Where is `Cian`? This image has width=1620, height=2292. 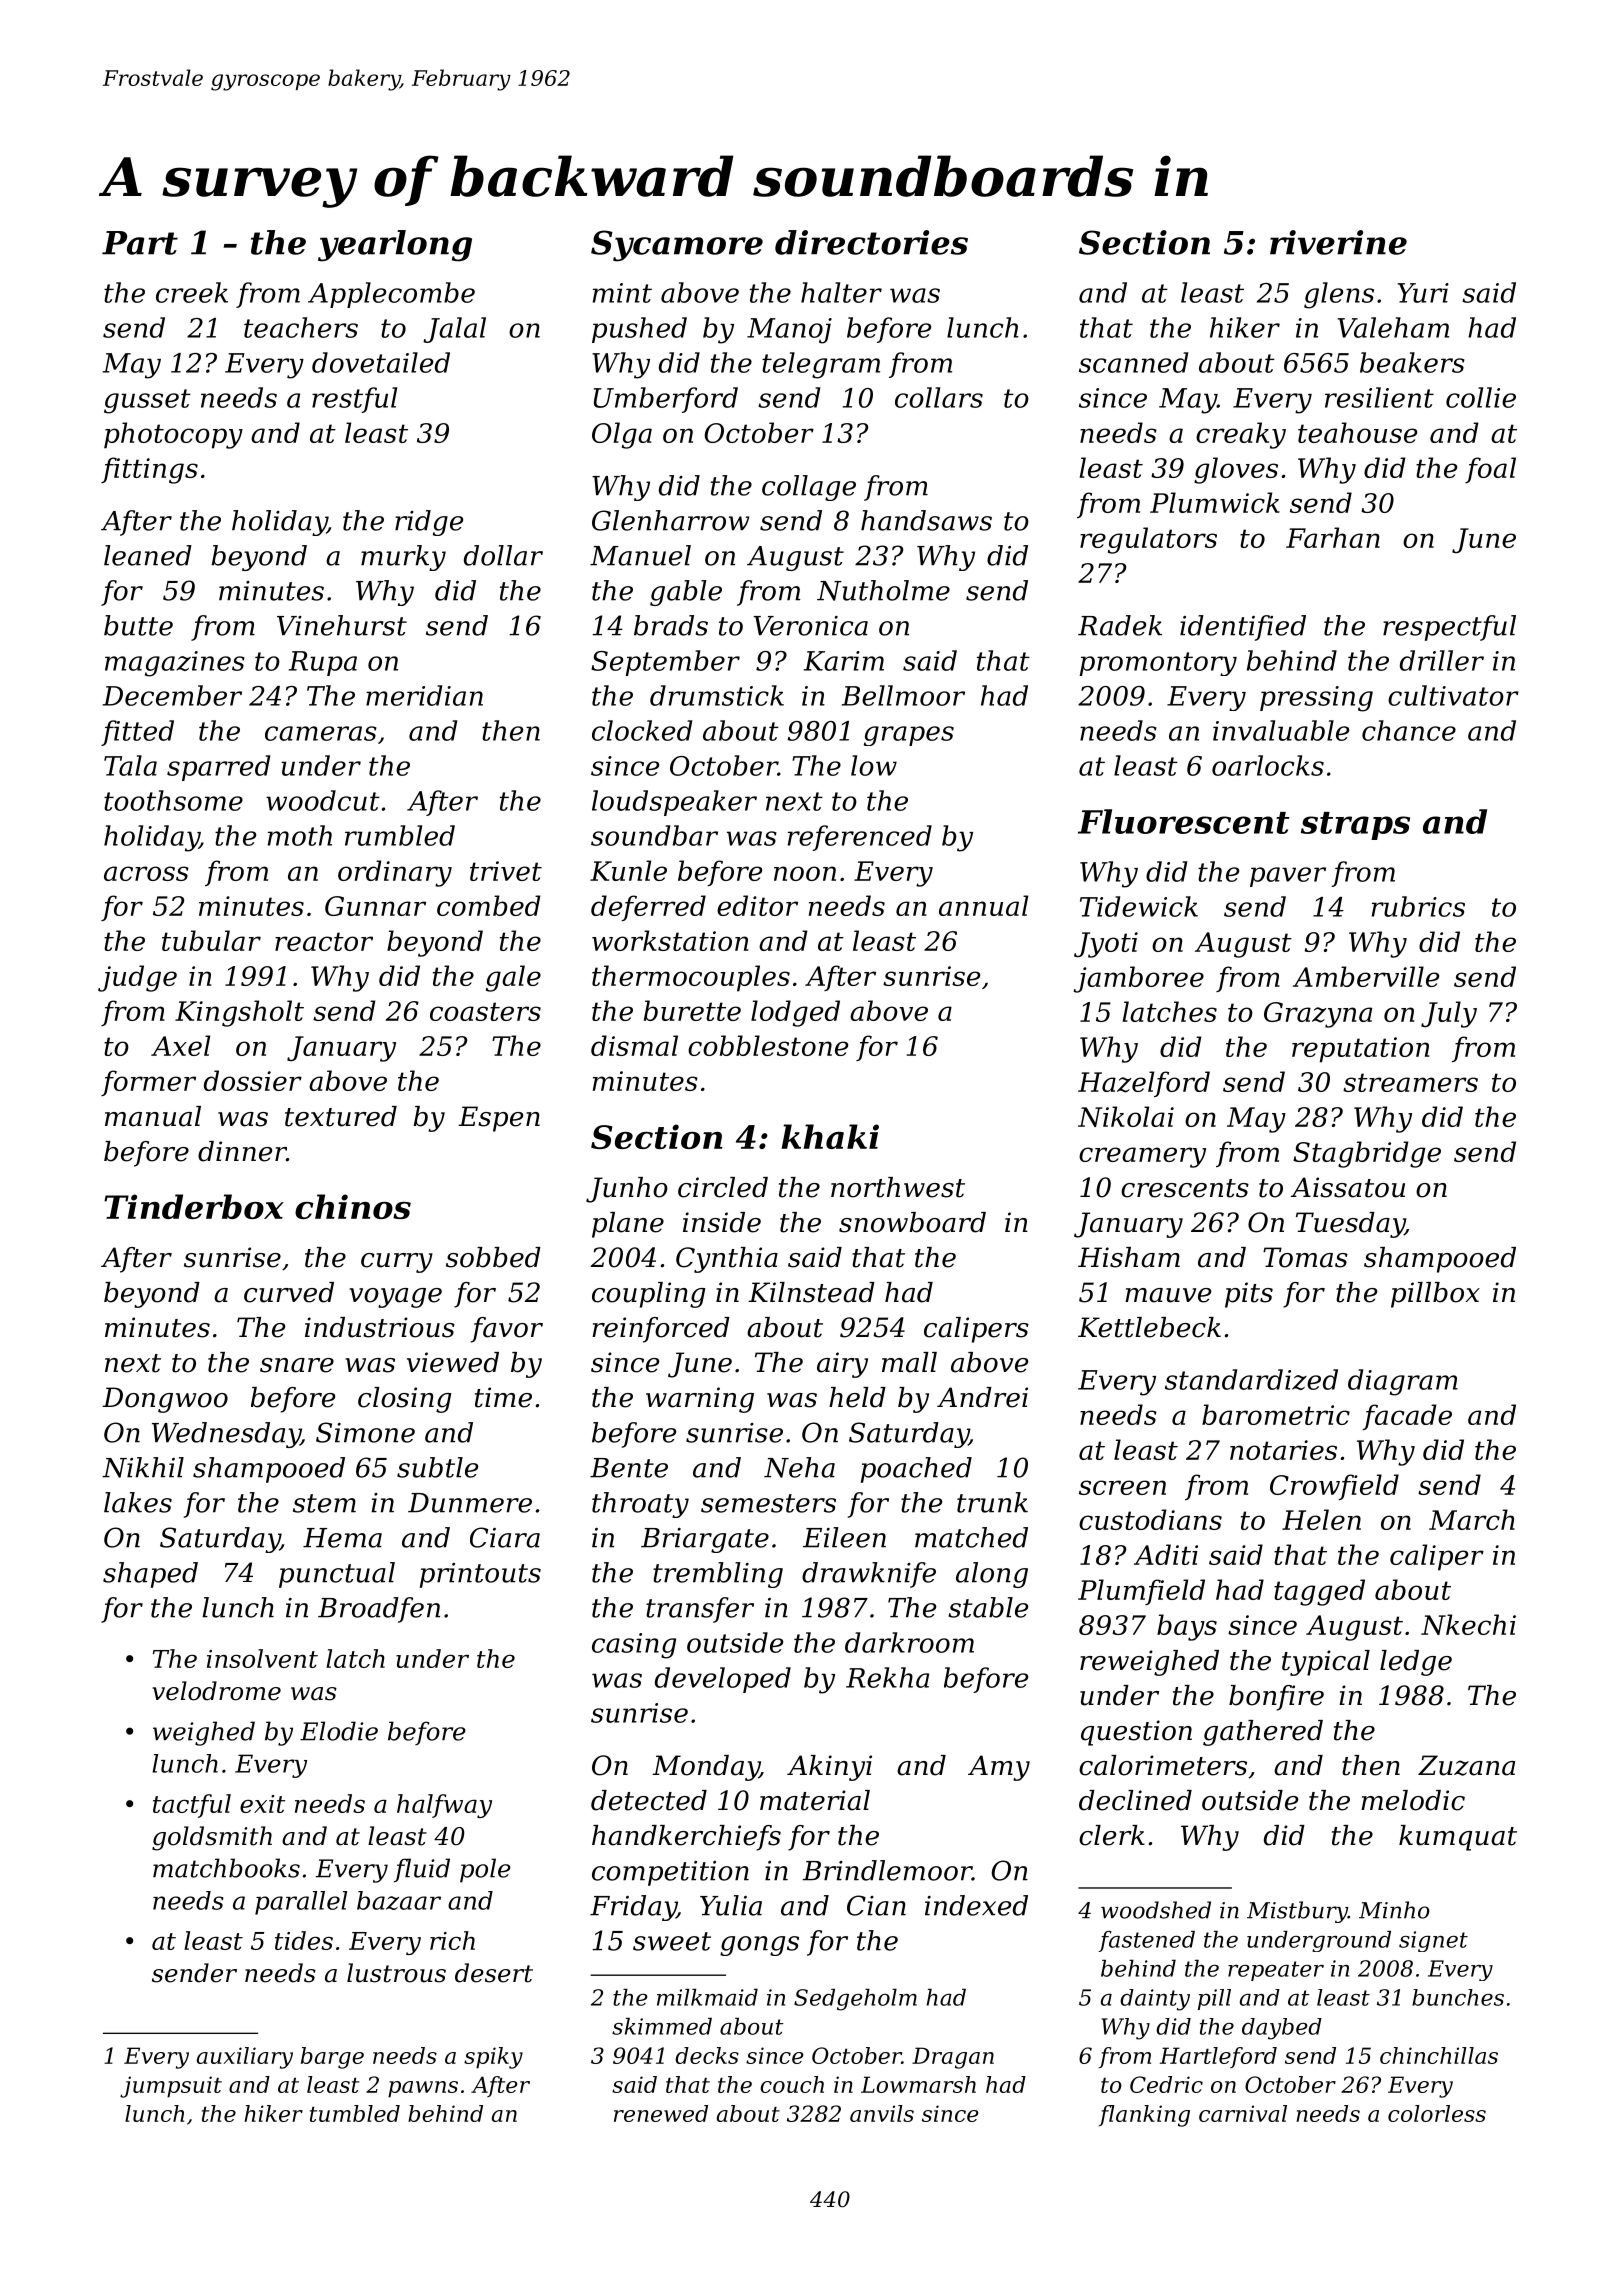 Cian is located at coordinates (876, 1905).
